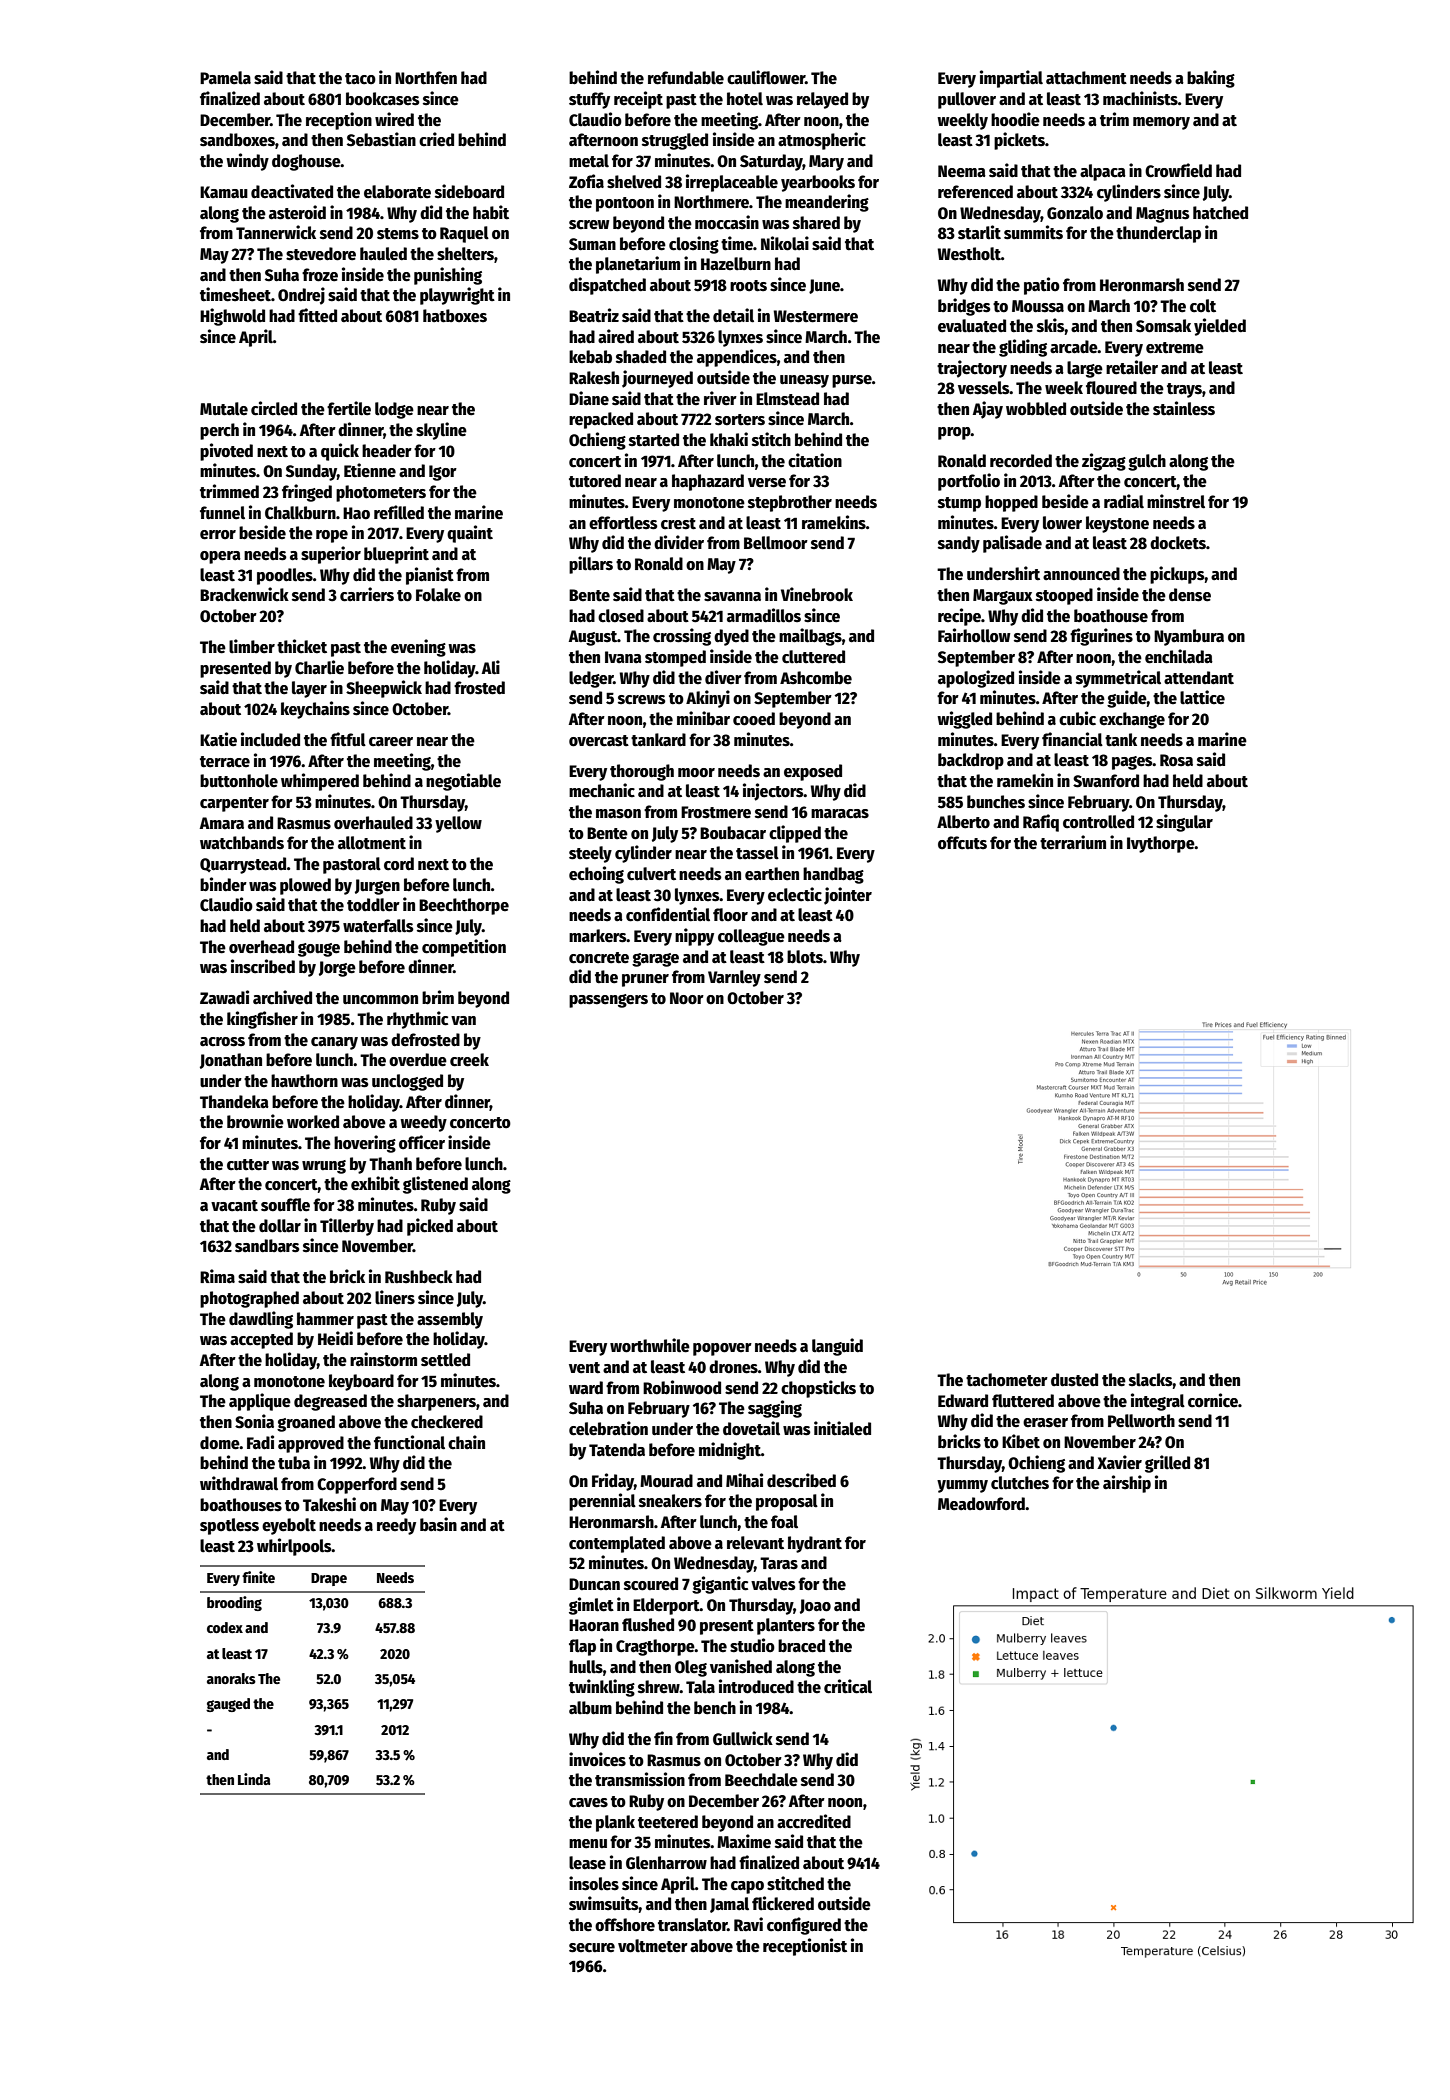 This screenshot has height=2100, width=1450. Describe the element at coordinates (686, 78) in the screenshot. I see `refundable` at that location.
